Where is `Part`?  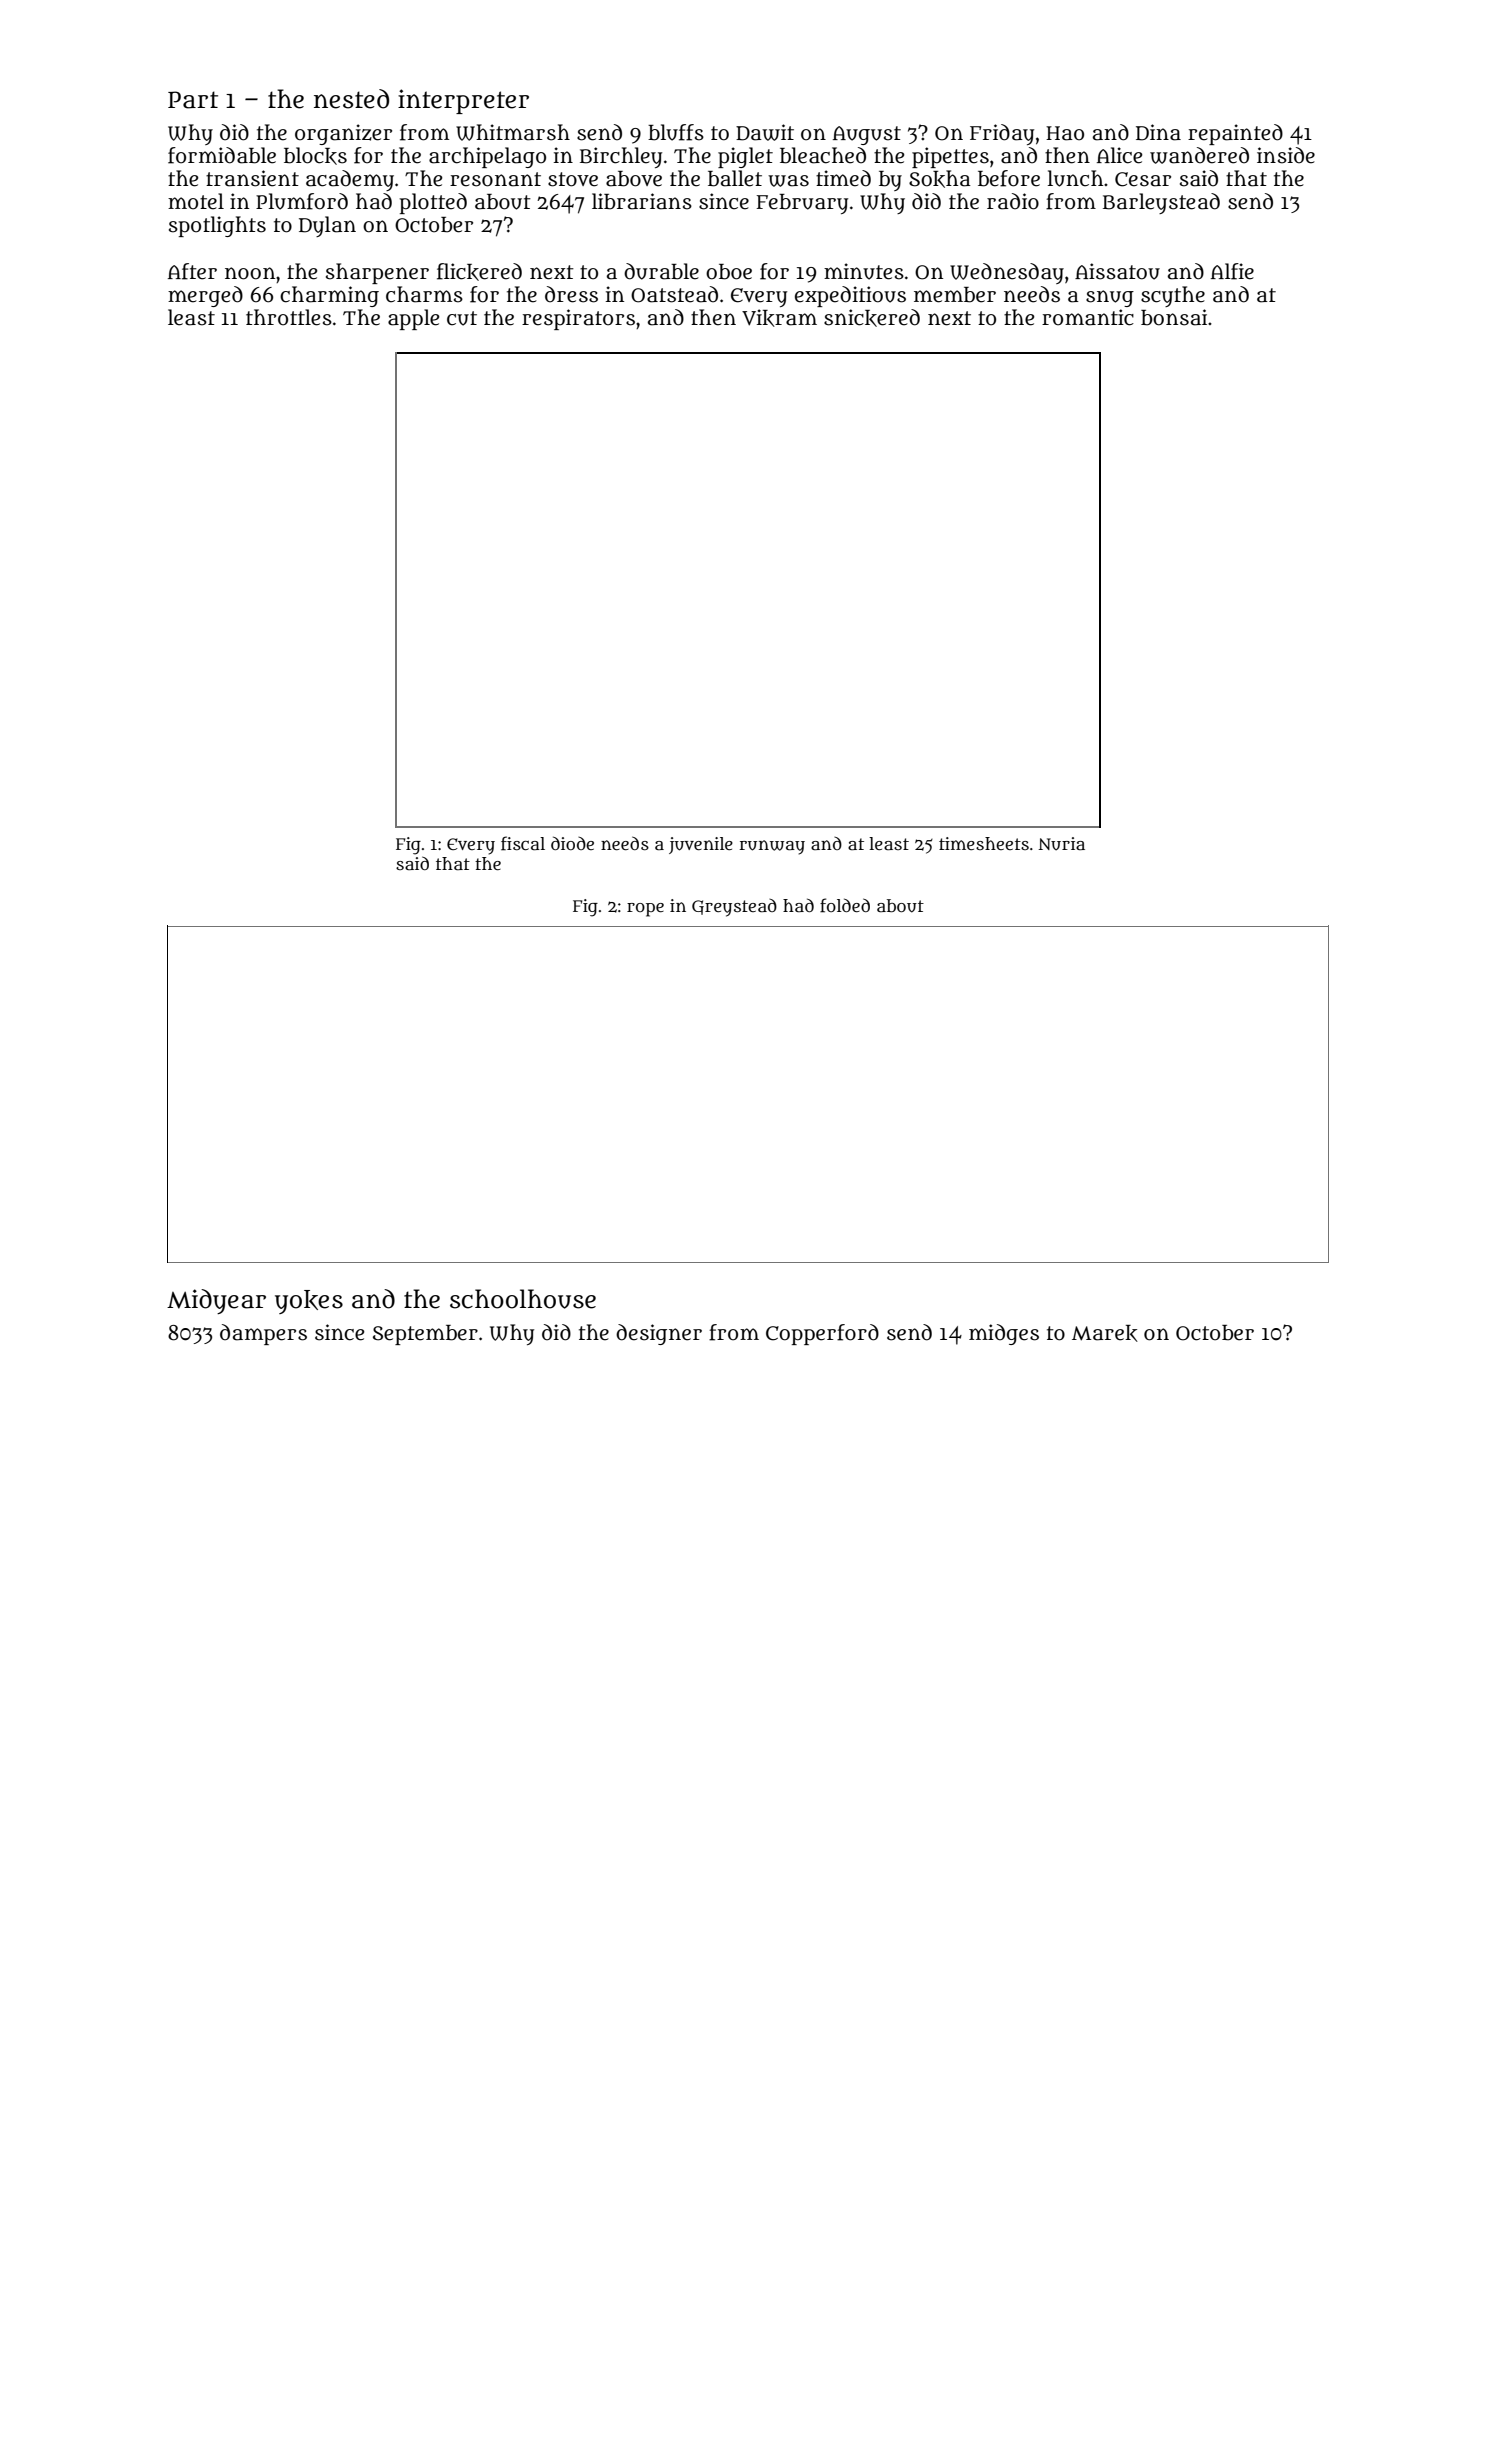 Part is located at coordinates (193, 100).
